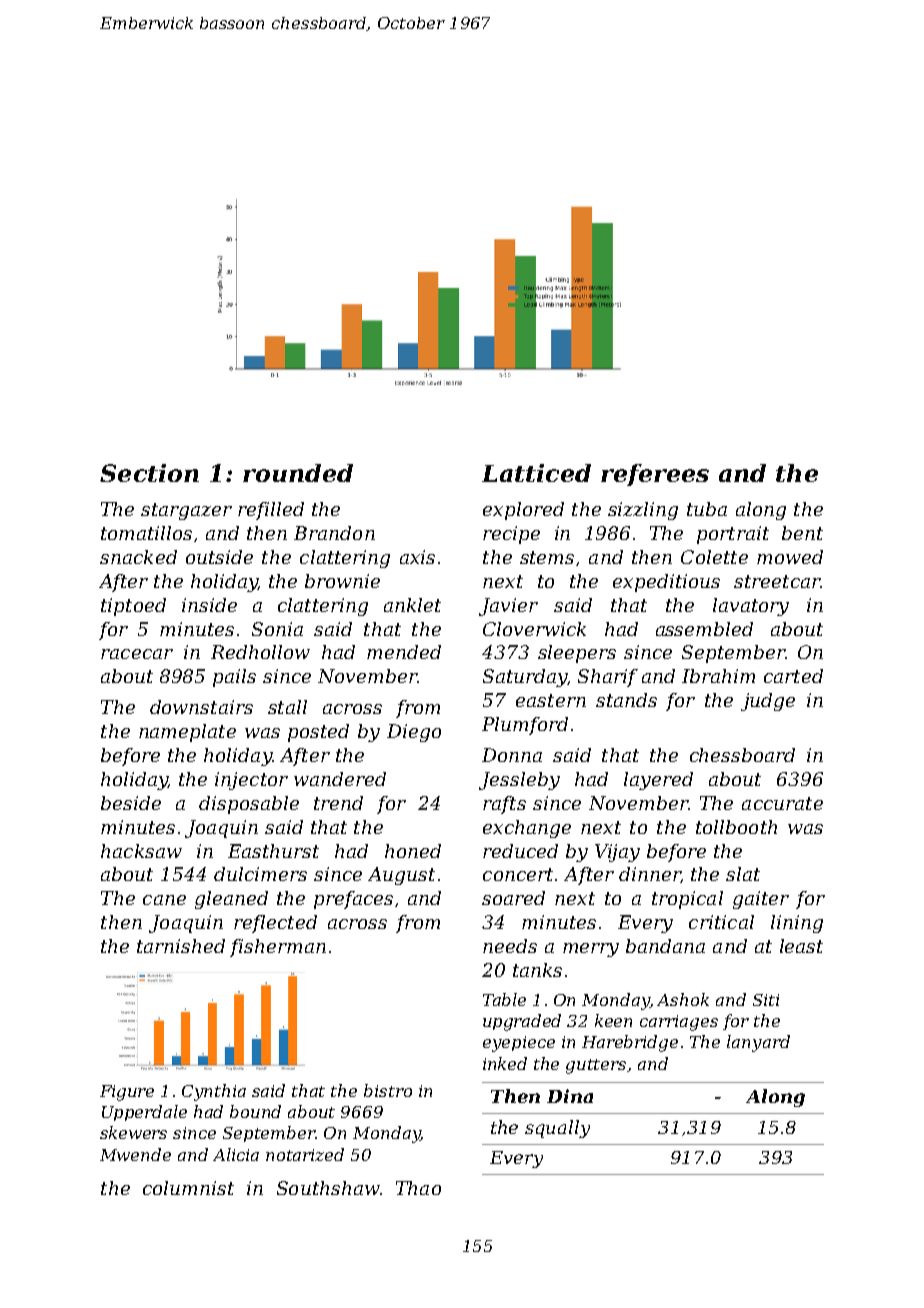  I want to click on Southshaw, so click(328, 1188).
